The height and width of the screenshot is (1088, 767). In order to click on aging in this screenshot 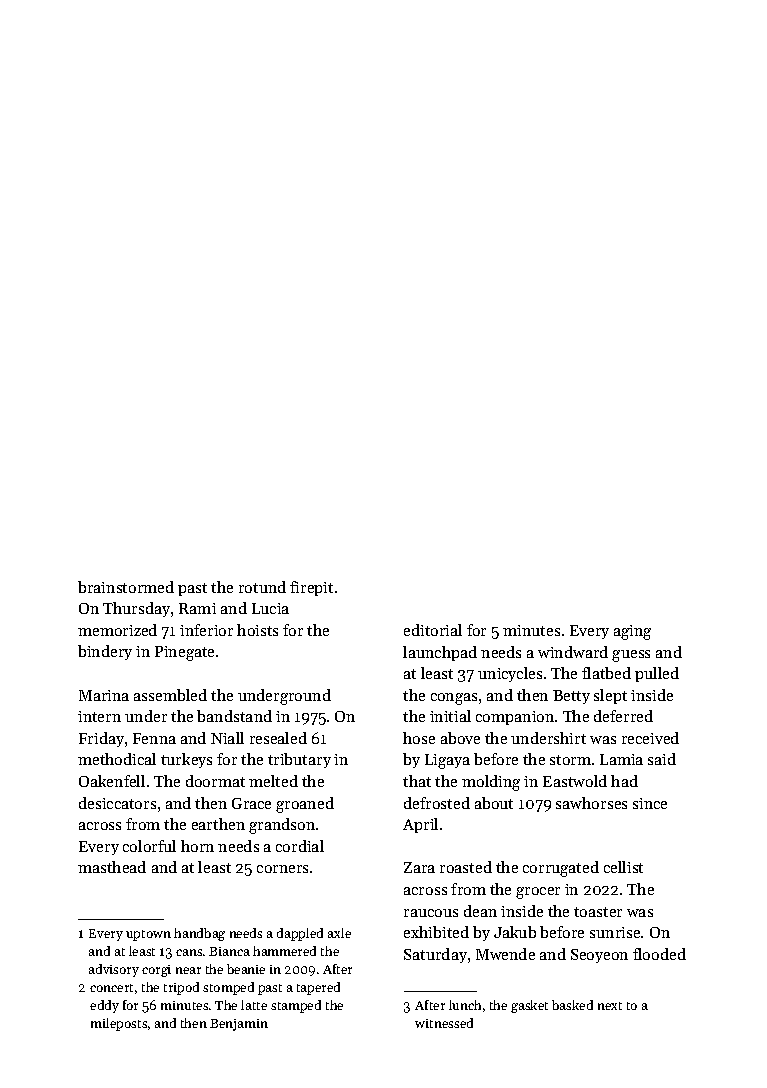, I will do `click(632, 632)`.
